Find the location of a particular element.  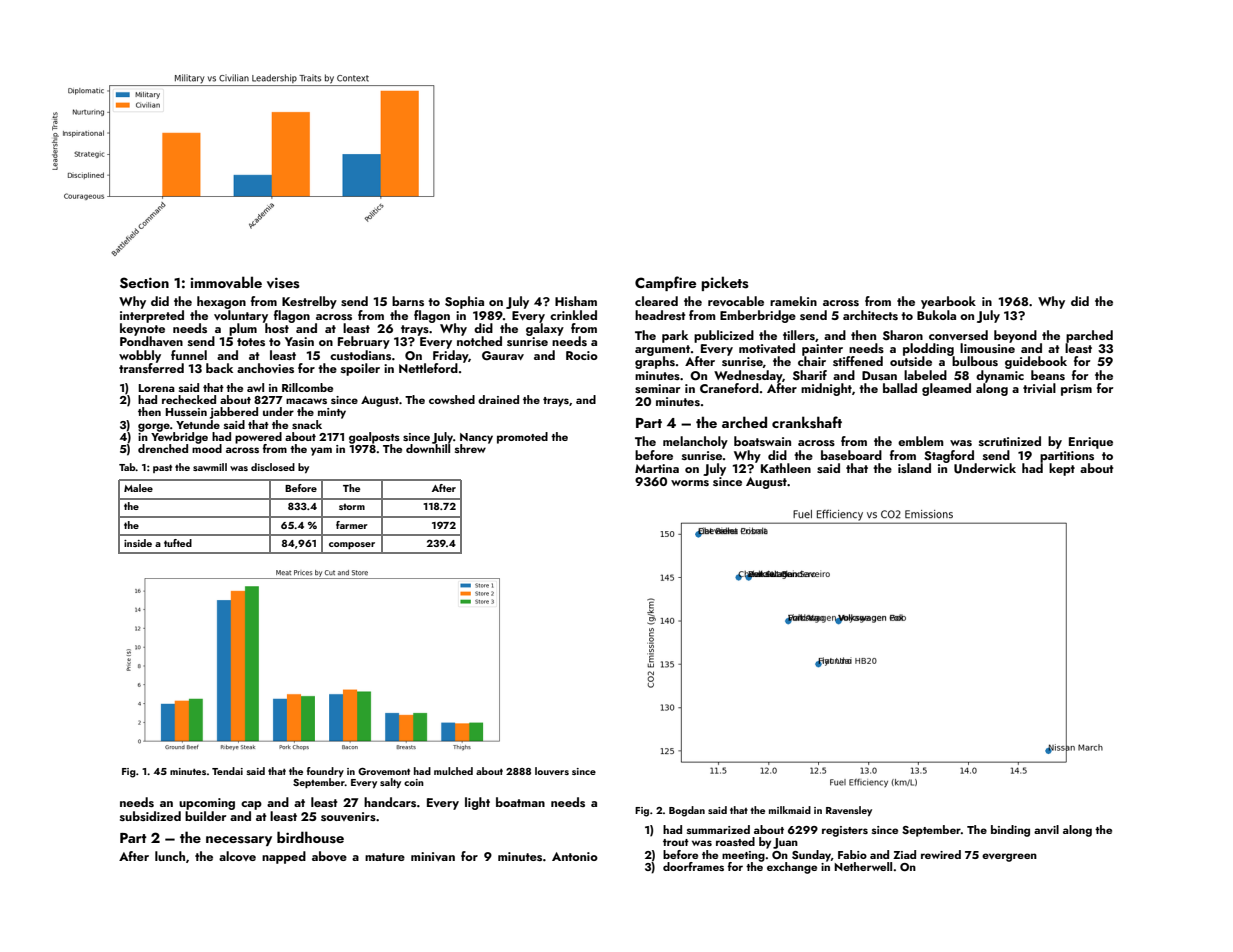

louvers is located at coordinates (552, 771).
